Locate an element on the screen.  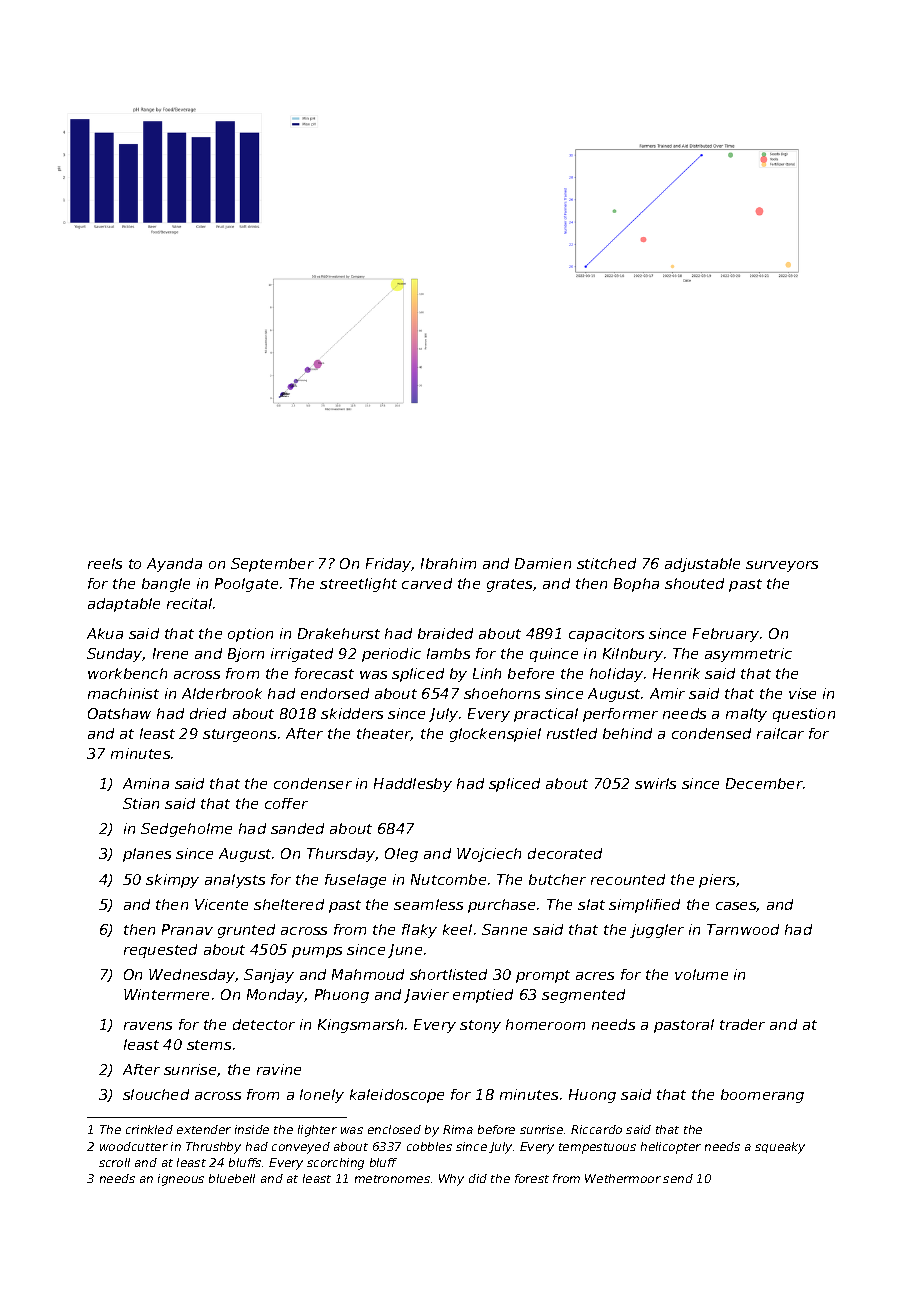
stitched is located at coordinates (606, 563).
